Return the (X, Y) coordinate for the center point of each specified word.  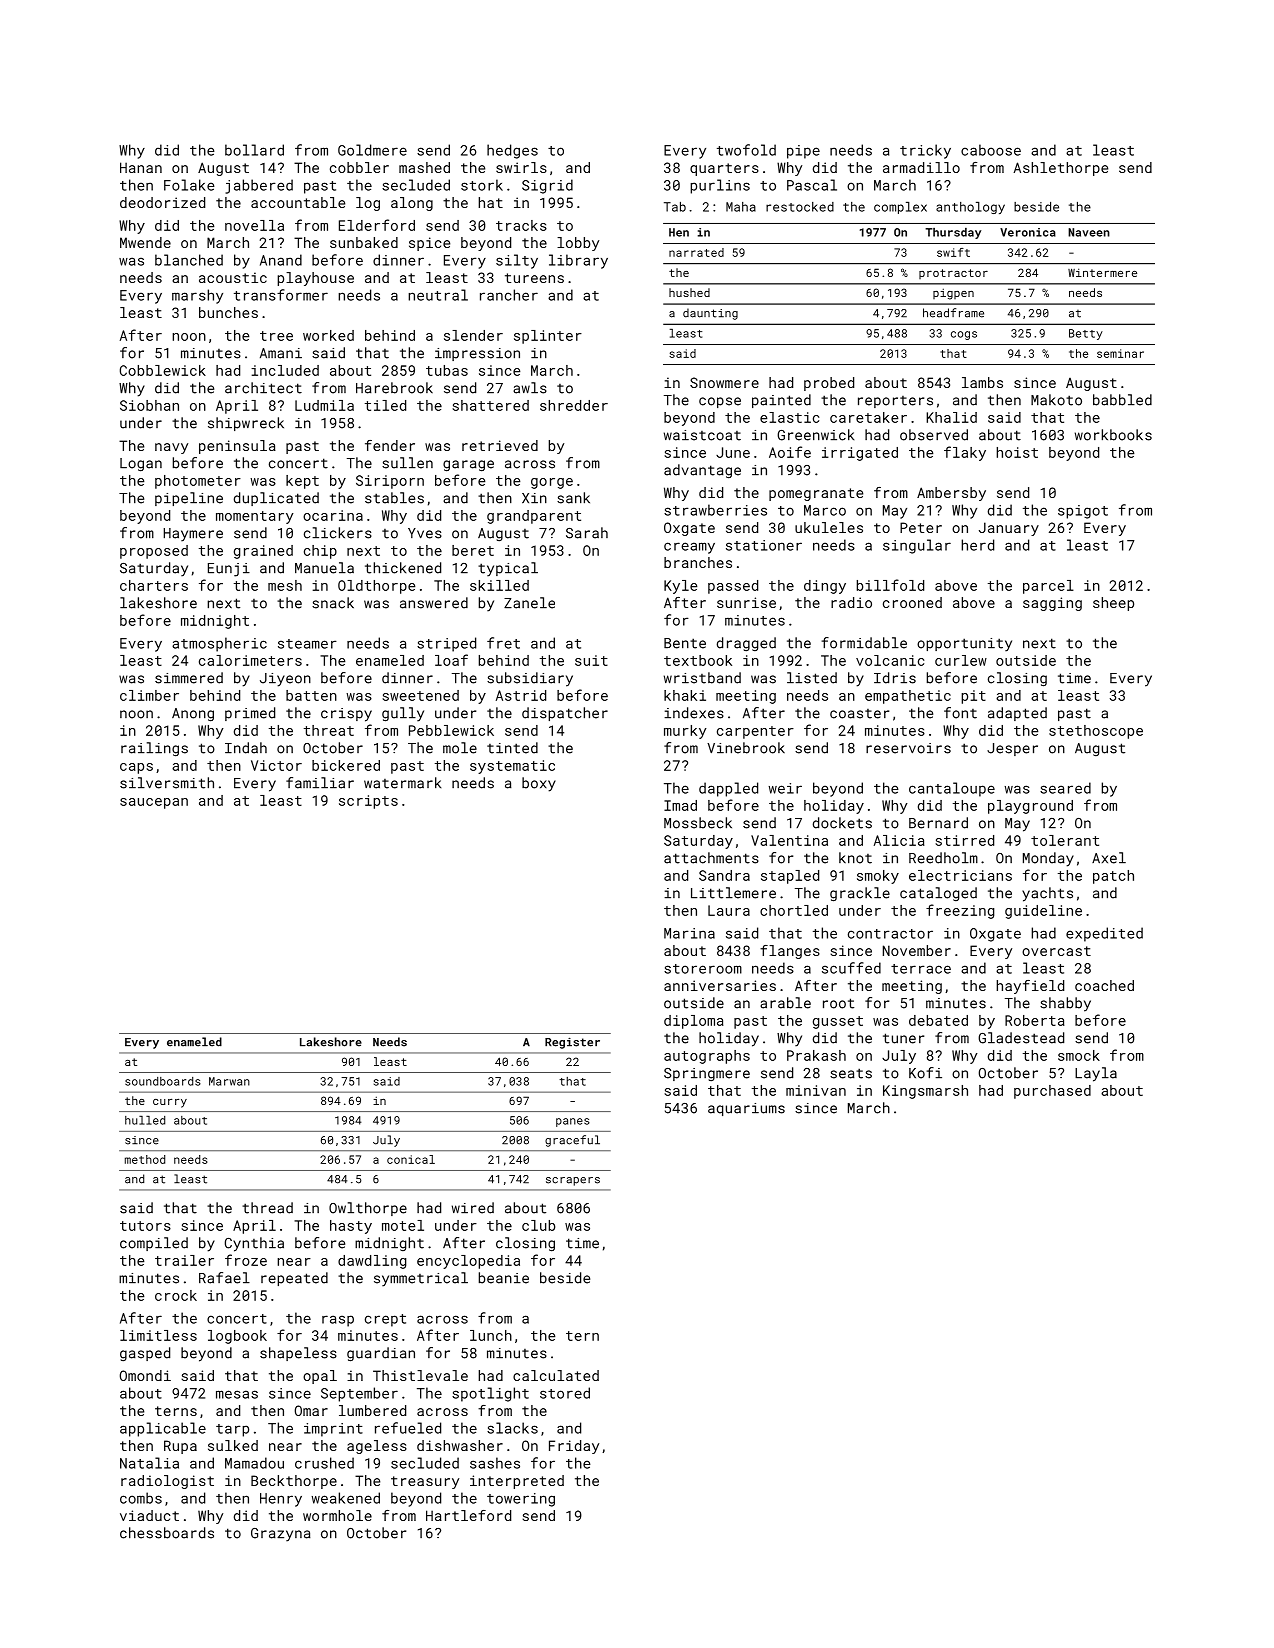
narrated (696, 252)
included (285, 370)
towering (521, 1500)
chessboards (167, 1533)
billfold (890, 585)
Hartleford (468, 1515)
